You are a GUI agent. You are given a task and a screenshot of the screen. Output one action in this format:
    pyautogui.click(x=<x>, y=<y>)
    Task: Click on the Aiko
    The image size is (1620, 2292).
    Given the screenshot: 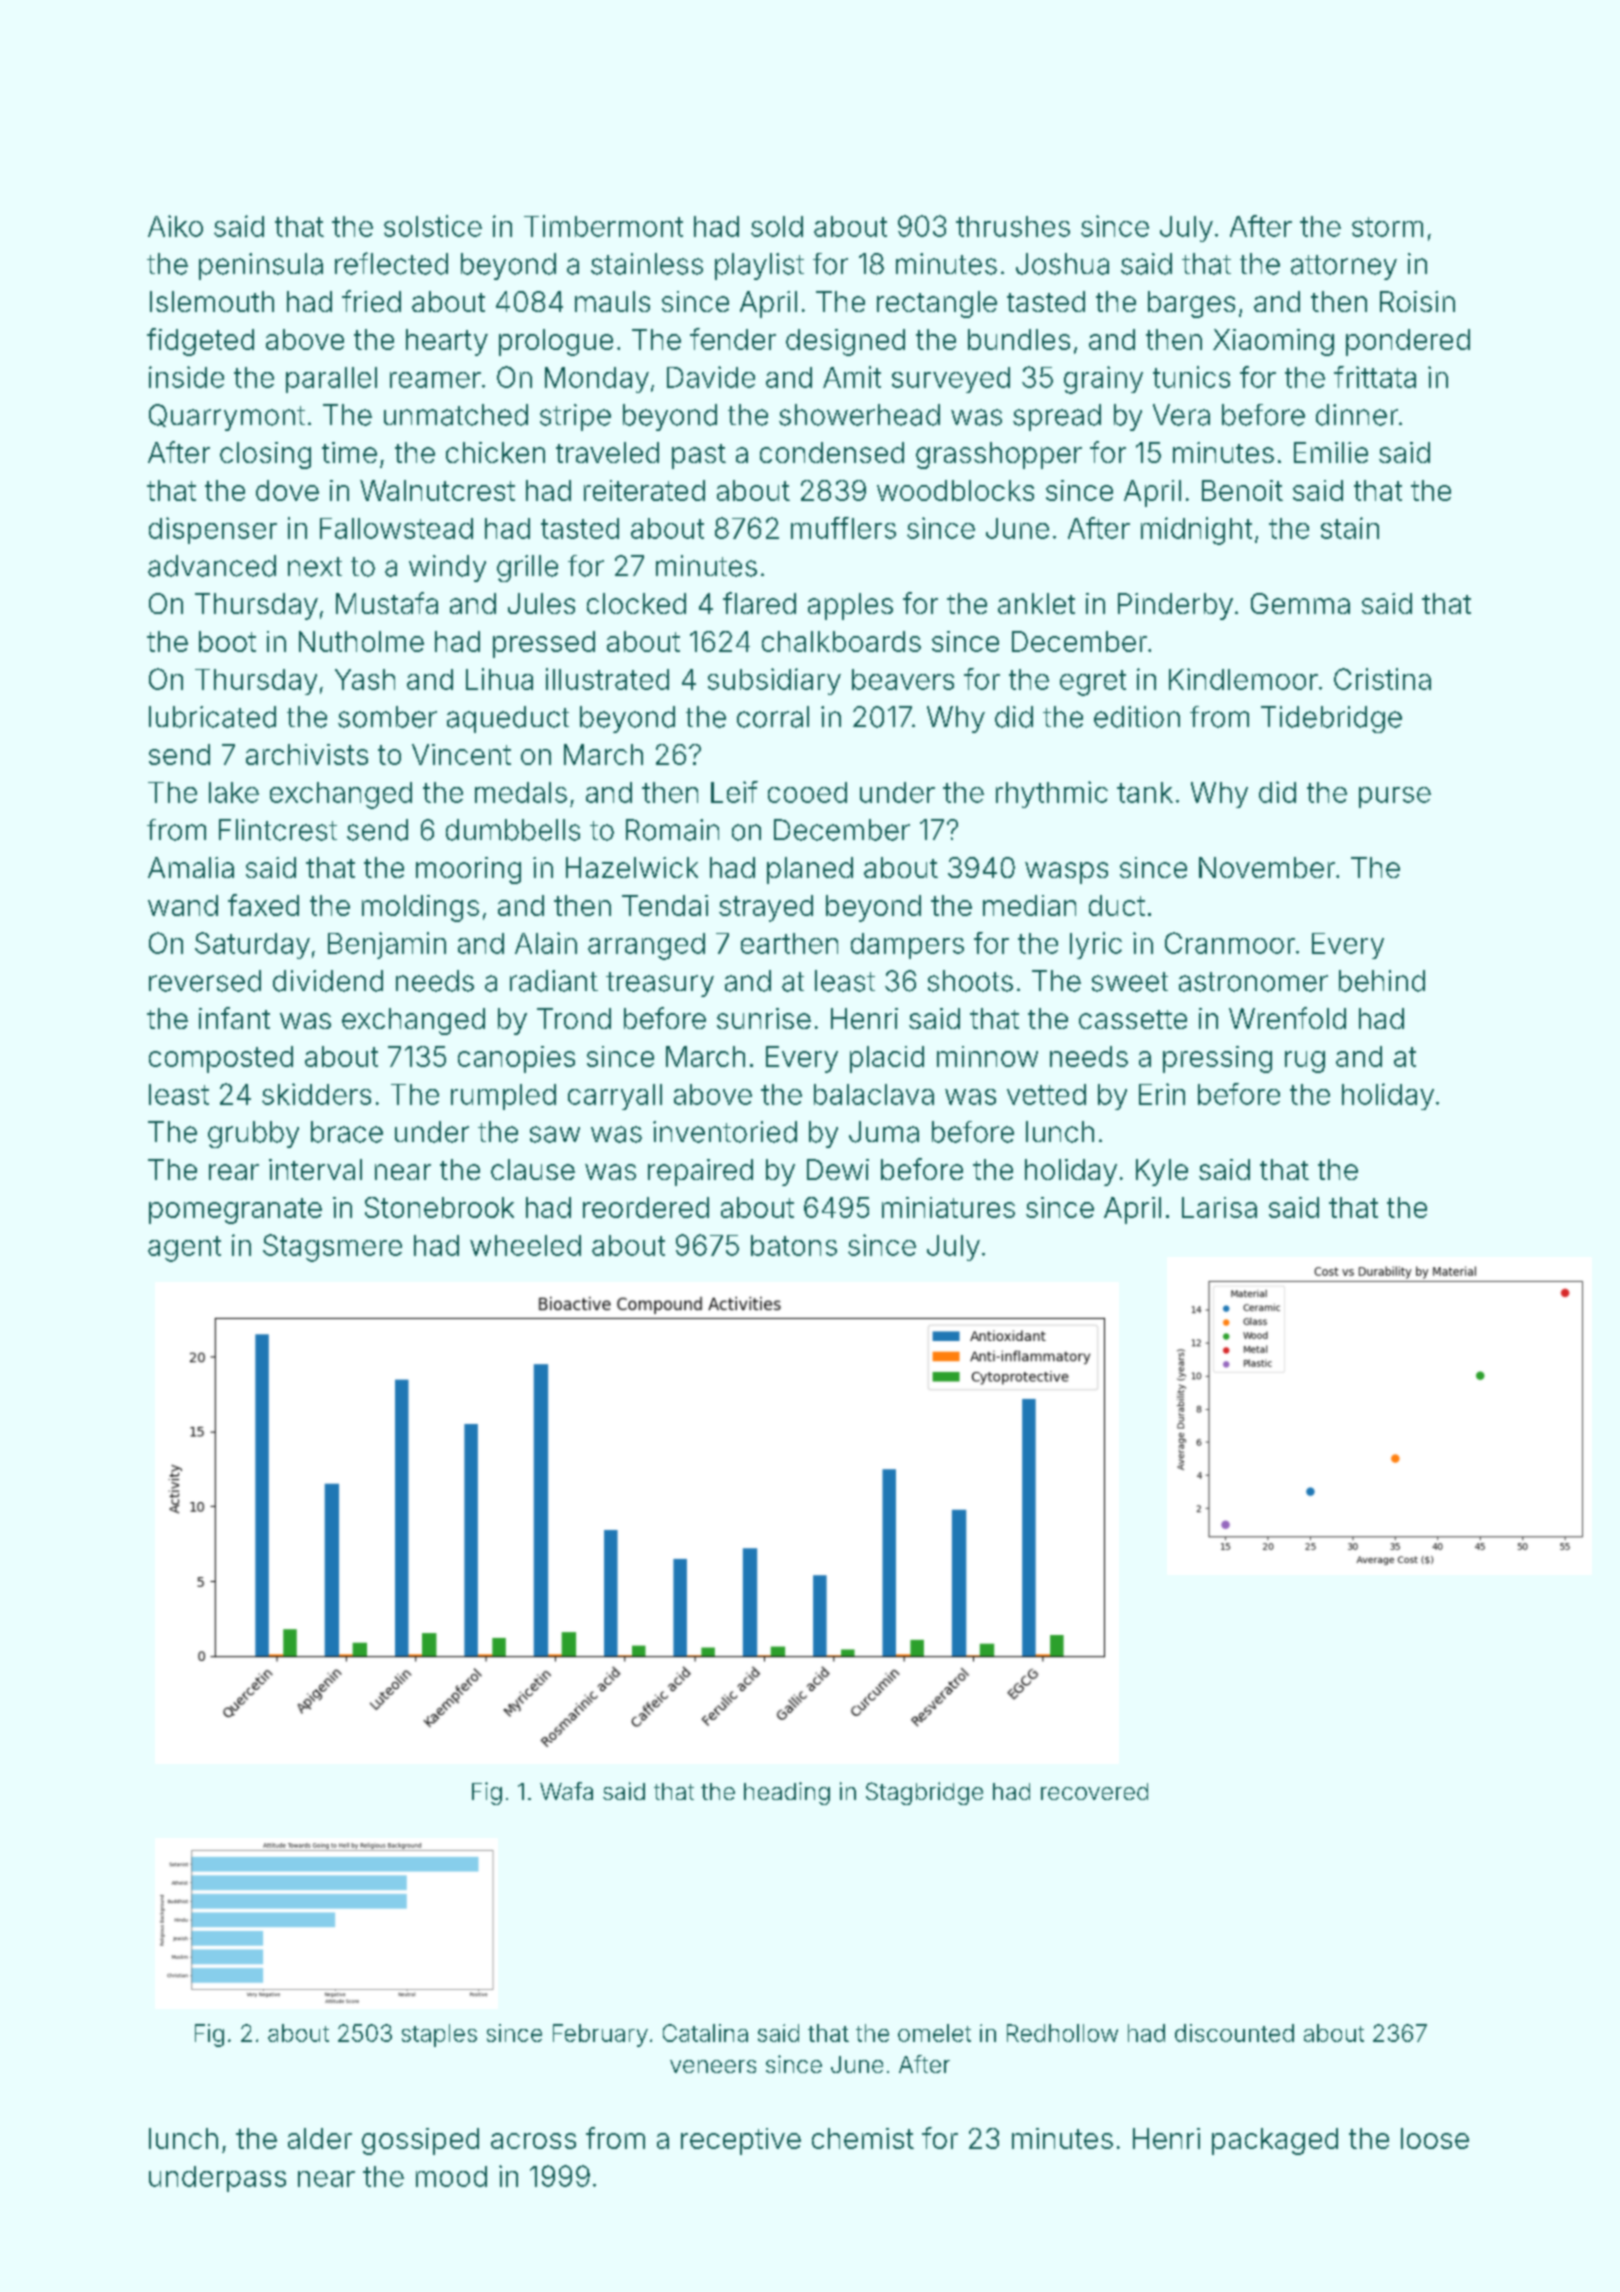 What is the action you would take?
    pyautogui.click(x=175, y=226)
